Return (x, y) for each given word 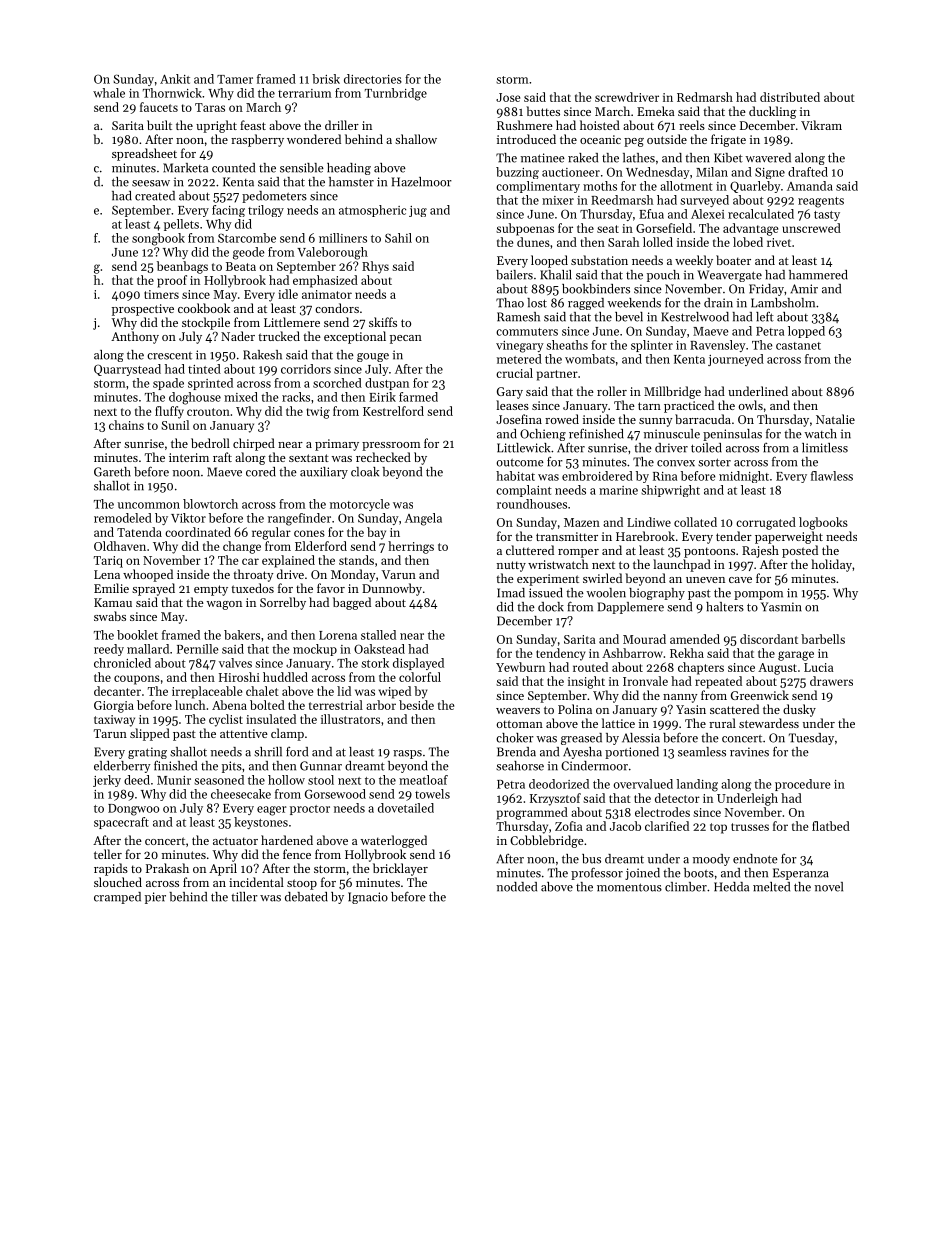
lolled (658, 242)
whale (109, 93)
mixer (558, 200)
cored (261, 472)
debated (306, 897)
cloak (365, 472)
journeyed (736, 360)
